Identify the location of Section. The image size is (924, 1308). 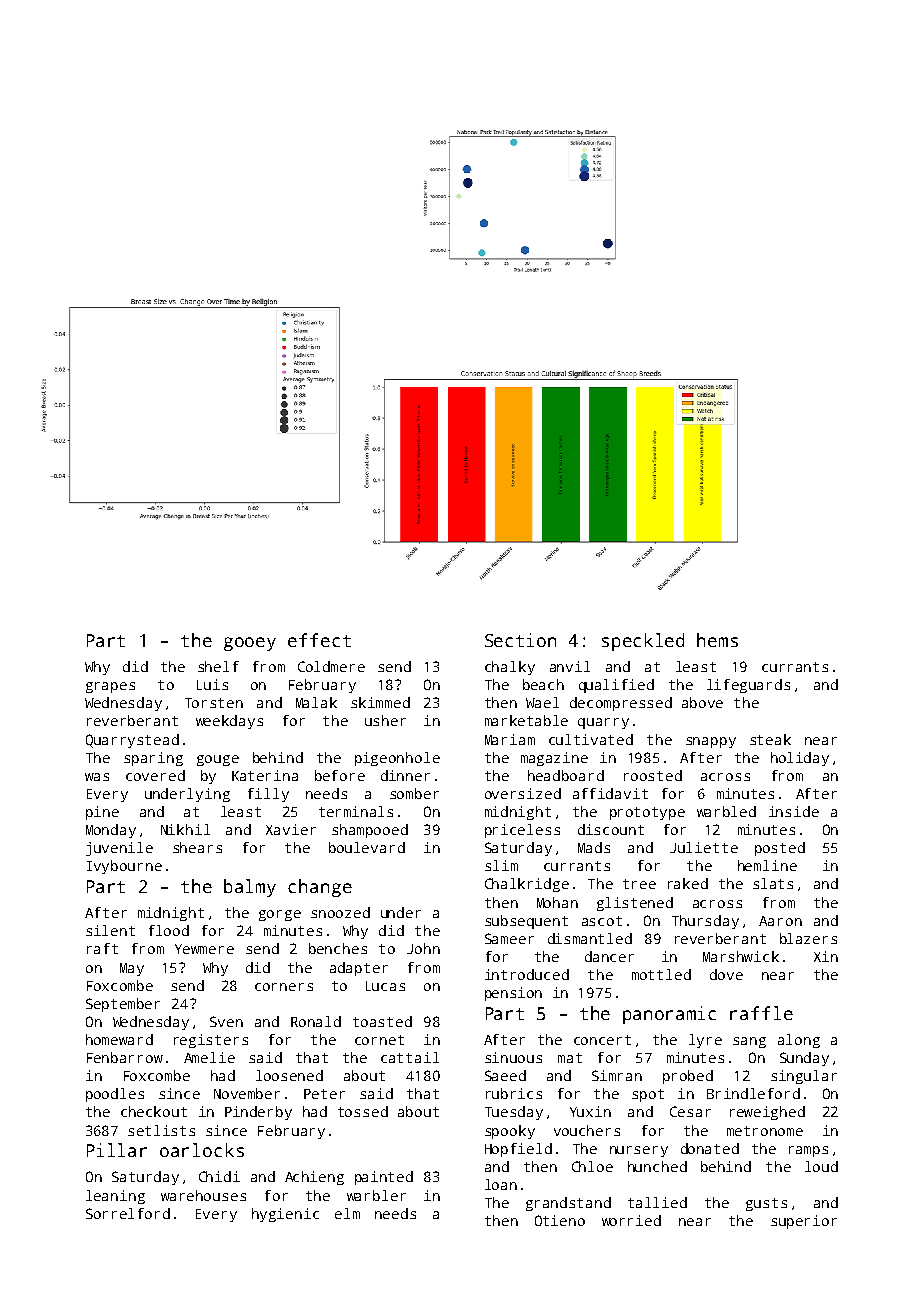
(520, 640).
